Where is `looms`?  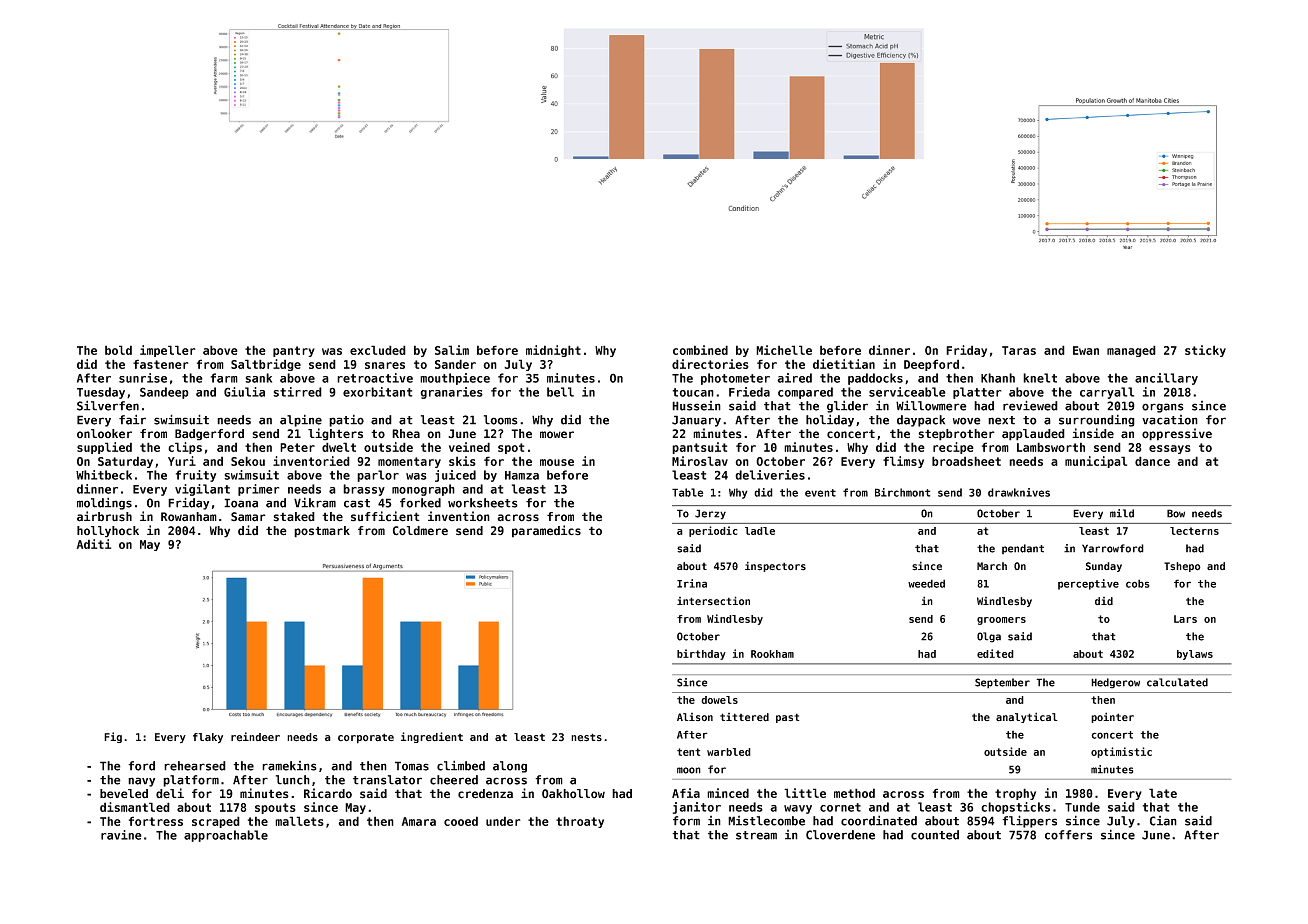 looms is located at coordinates (501, 420).
